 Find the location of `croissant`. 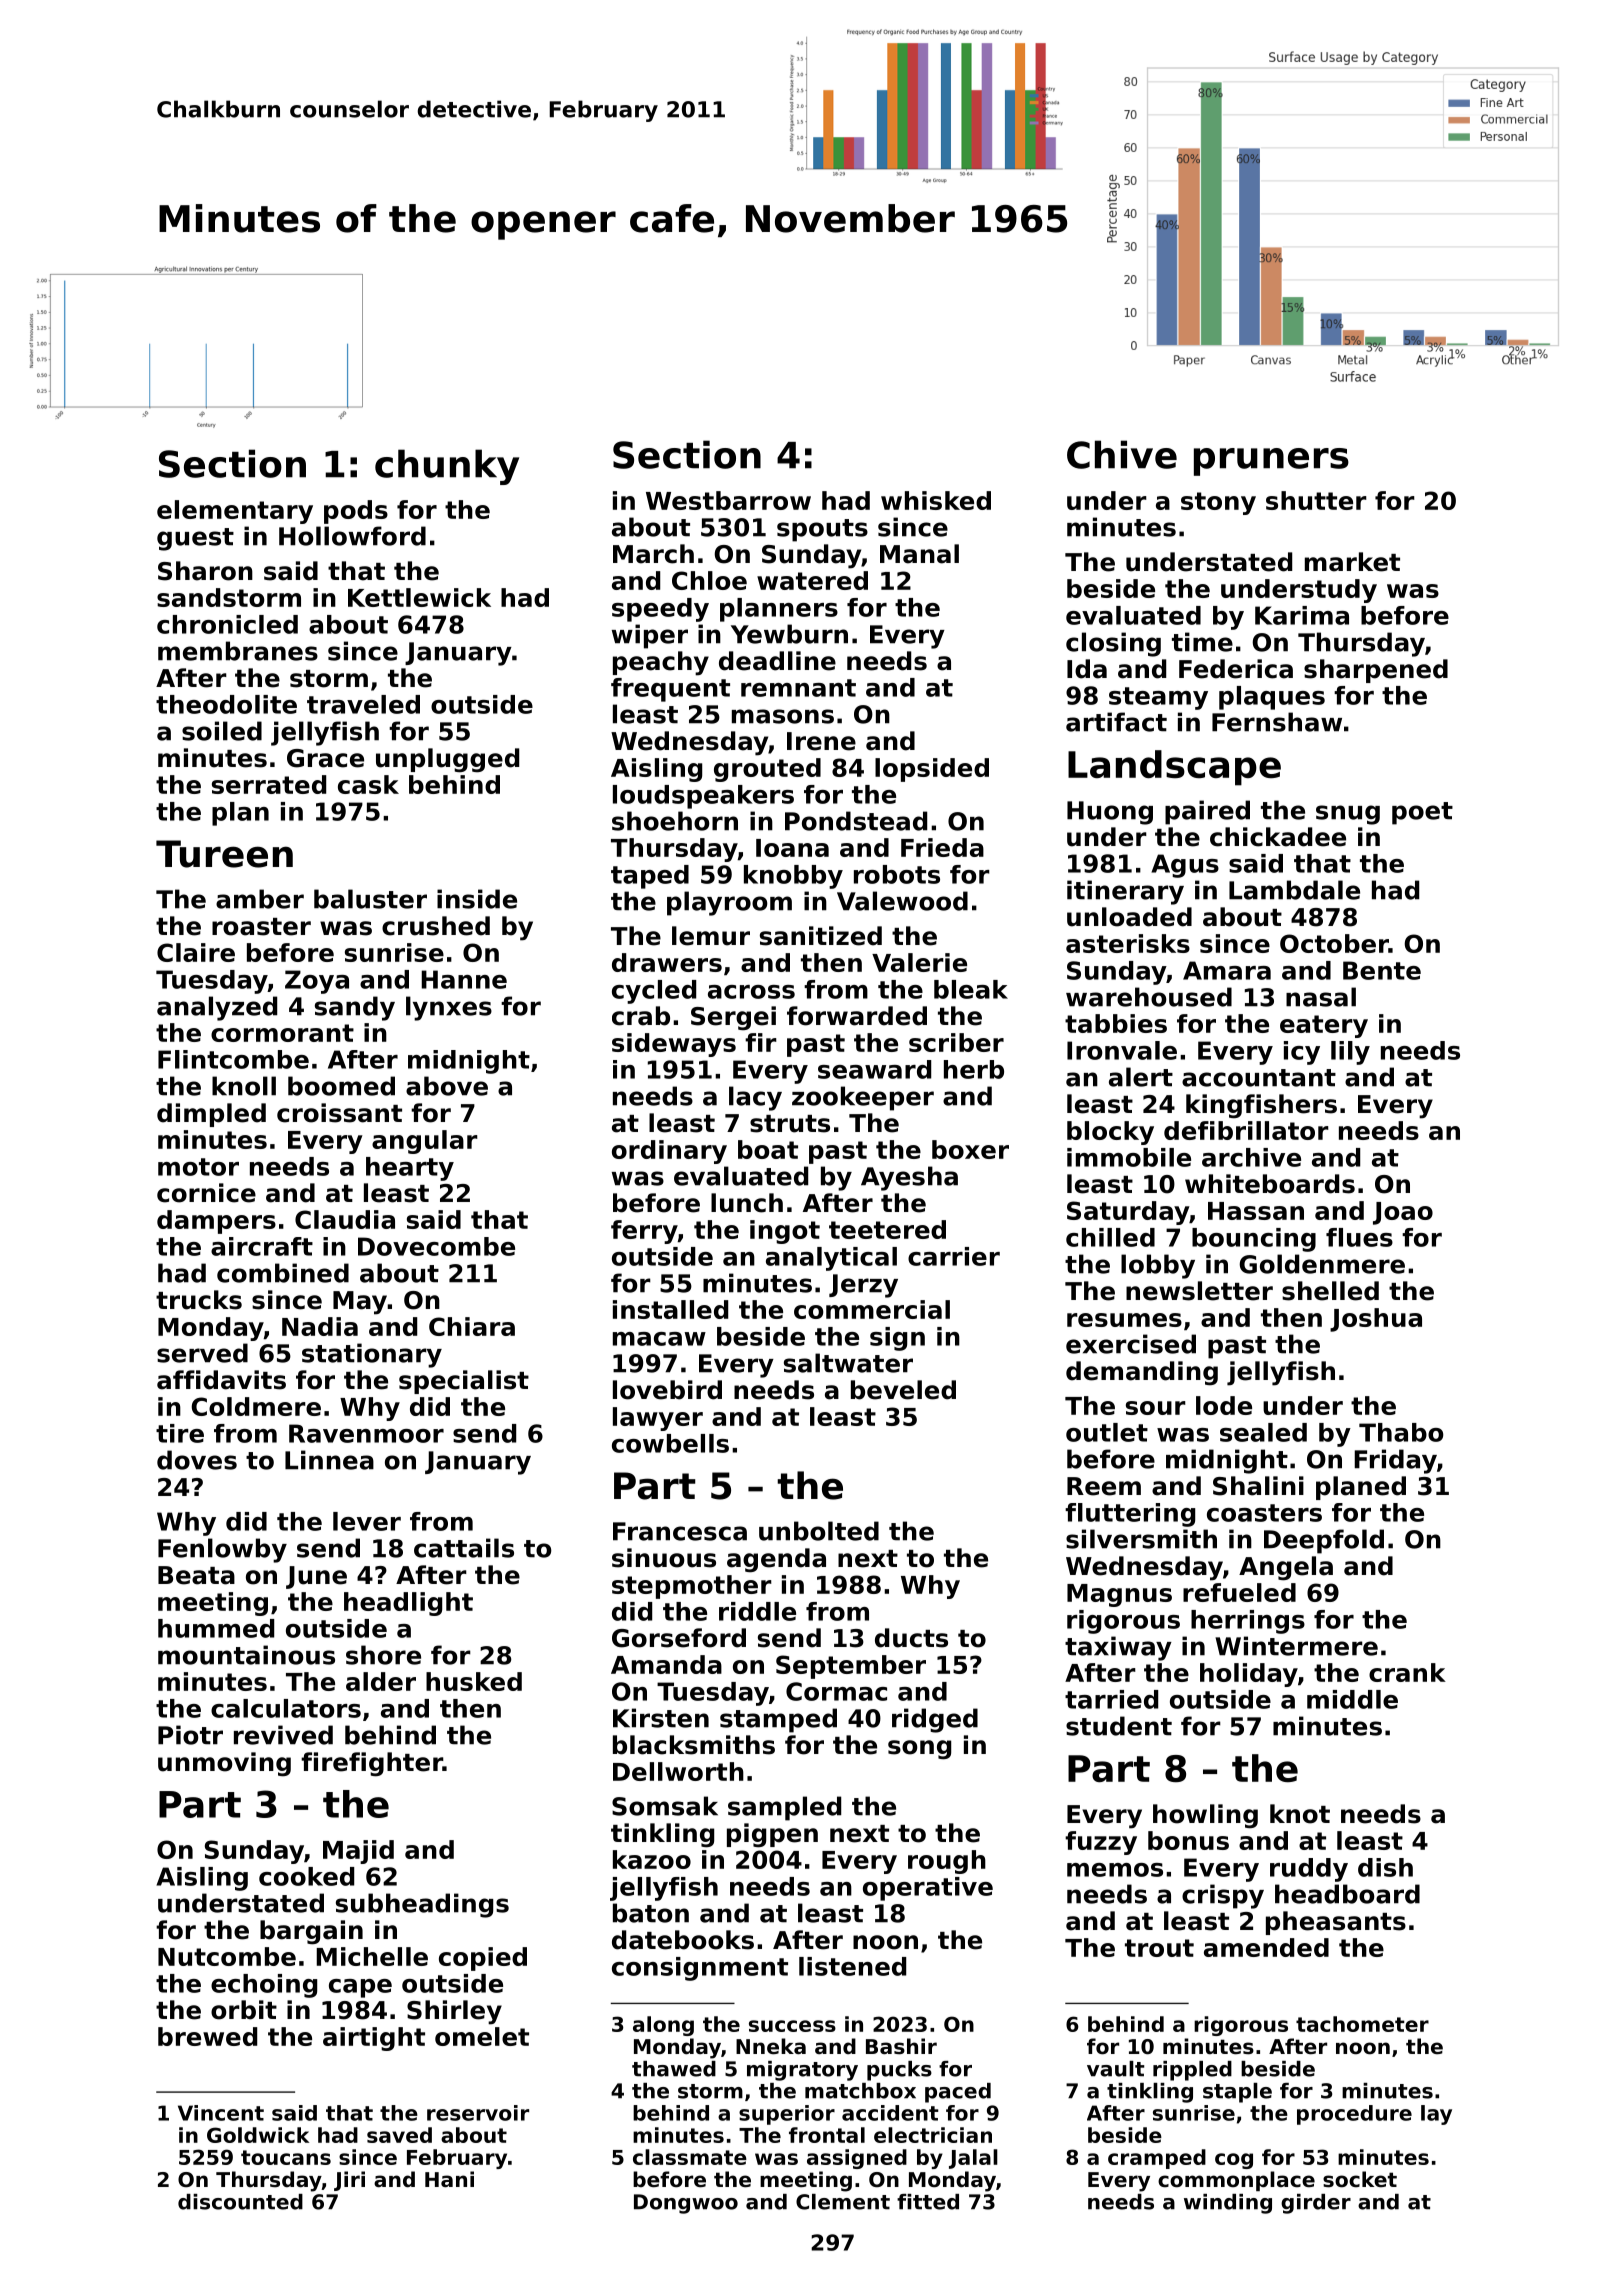

croissant is located at coordinates (339, 1113).
